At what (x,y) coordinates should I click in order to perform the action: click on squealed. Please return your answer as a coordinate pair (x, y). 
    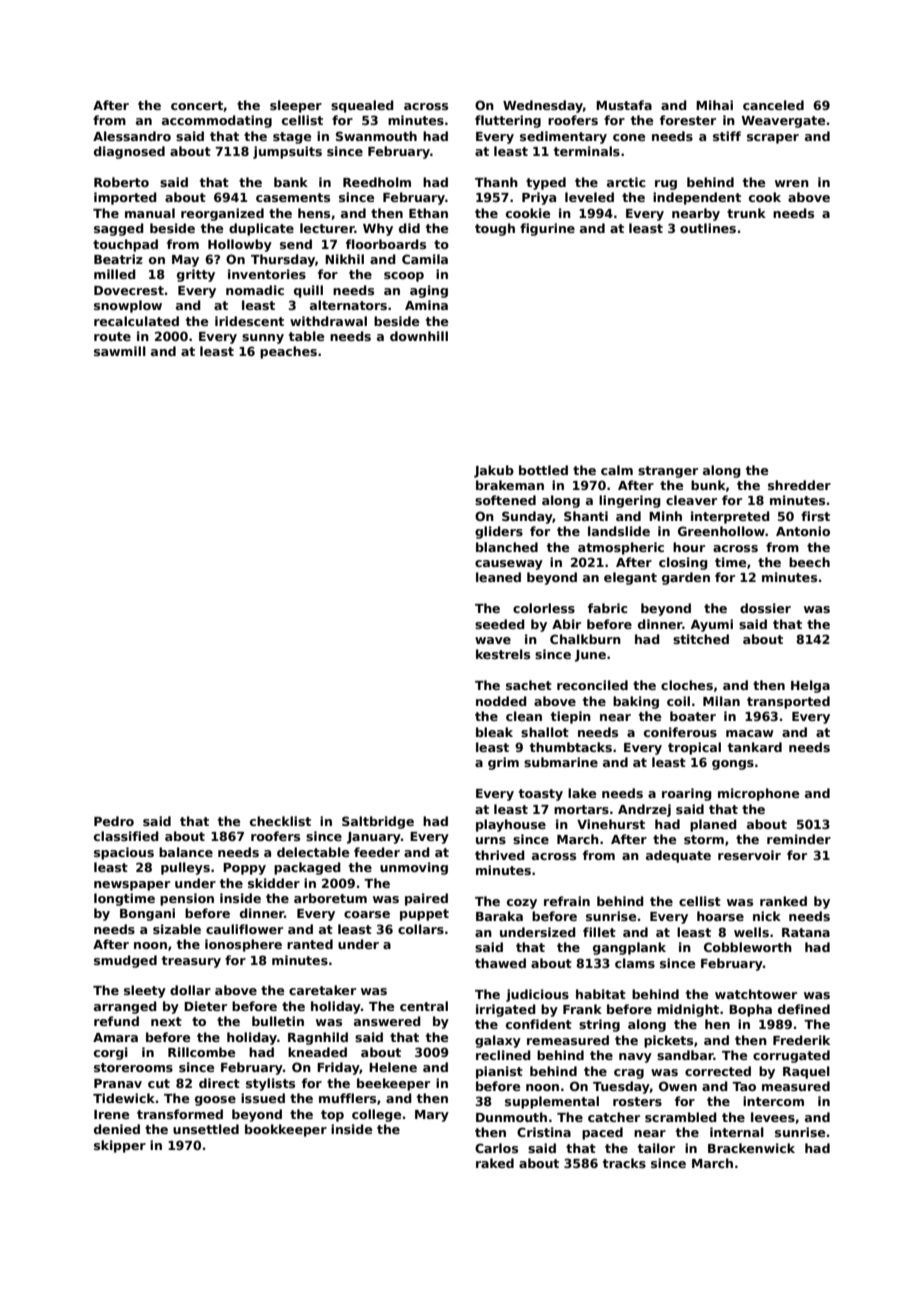
    Looking at the image, I should click on (362, 106).
